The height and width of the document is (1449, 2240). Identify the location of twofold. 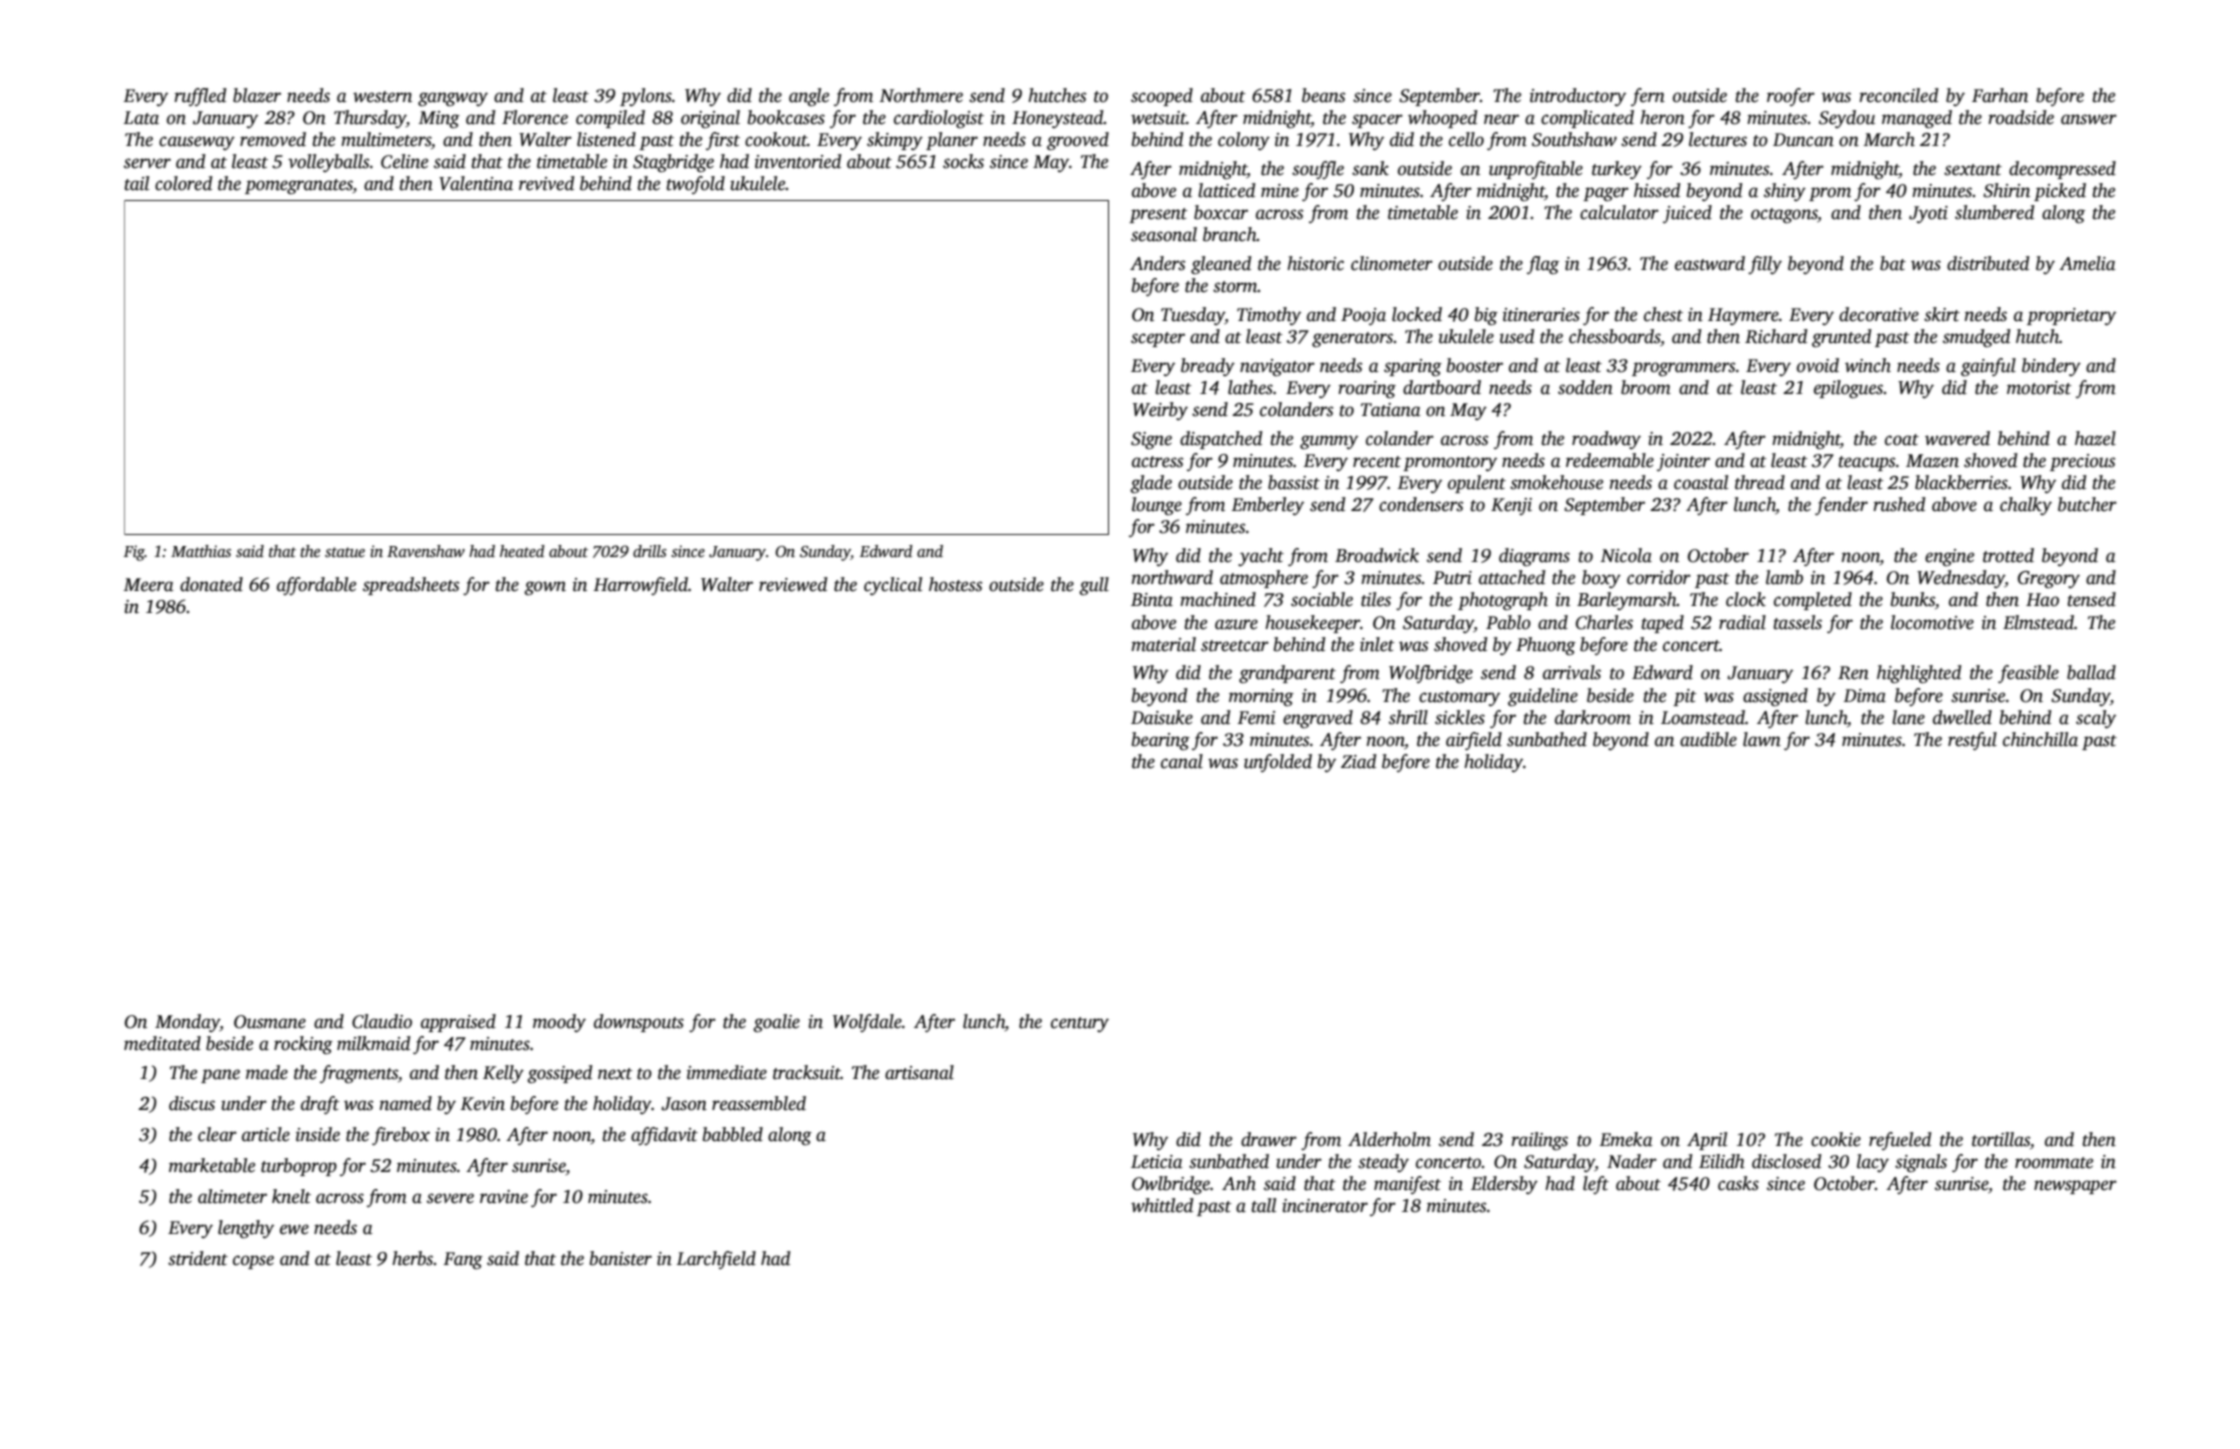
(696, 185).
